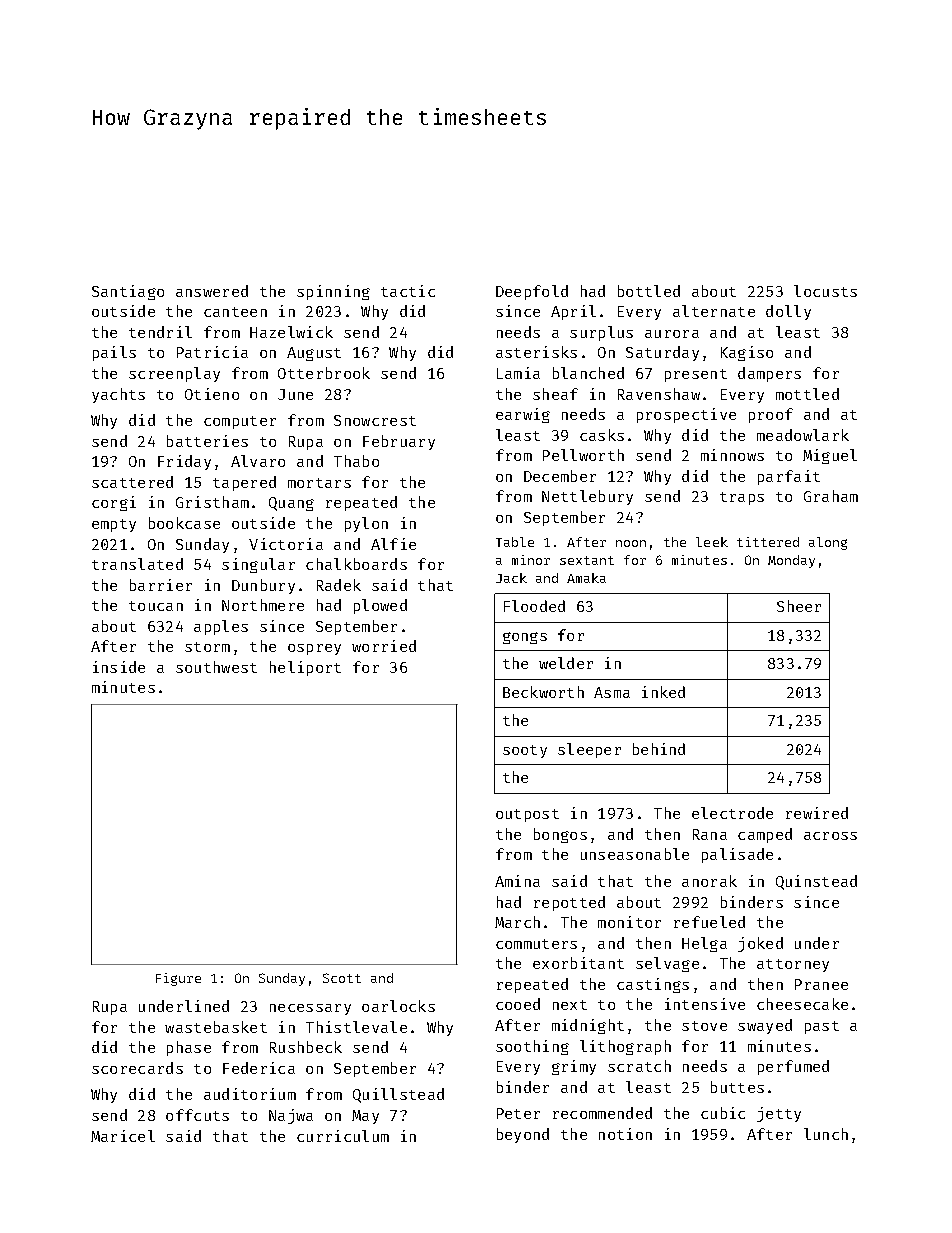  What do you see at coordinates (799, 606) in the image?
I see `Sheer` at bounding box center [799, 606].
